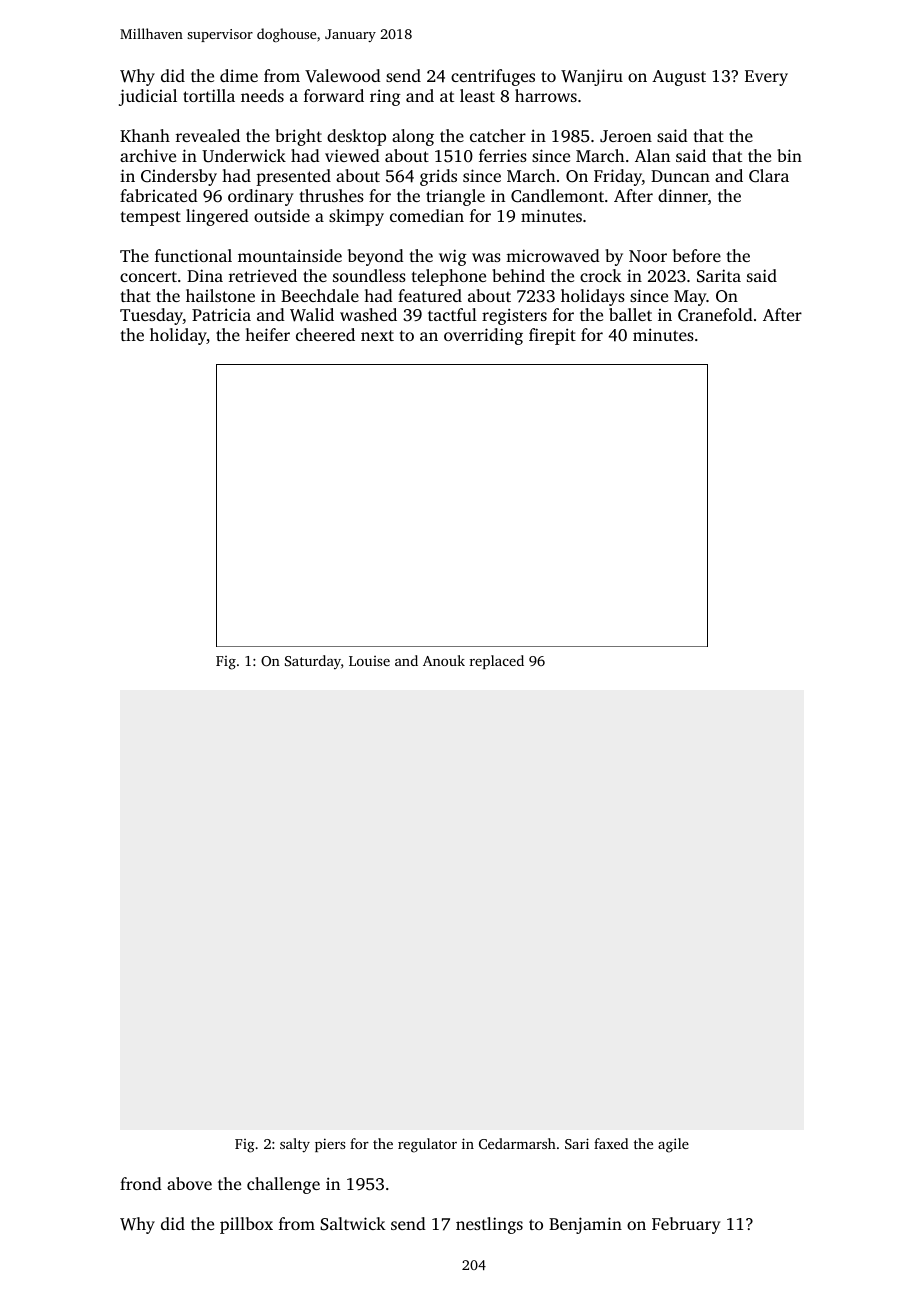 The image size is (924, 1308). Describe the element at coordinates (489, 1225) in the document. I see `nestlings` at that location.
